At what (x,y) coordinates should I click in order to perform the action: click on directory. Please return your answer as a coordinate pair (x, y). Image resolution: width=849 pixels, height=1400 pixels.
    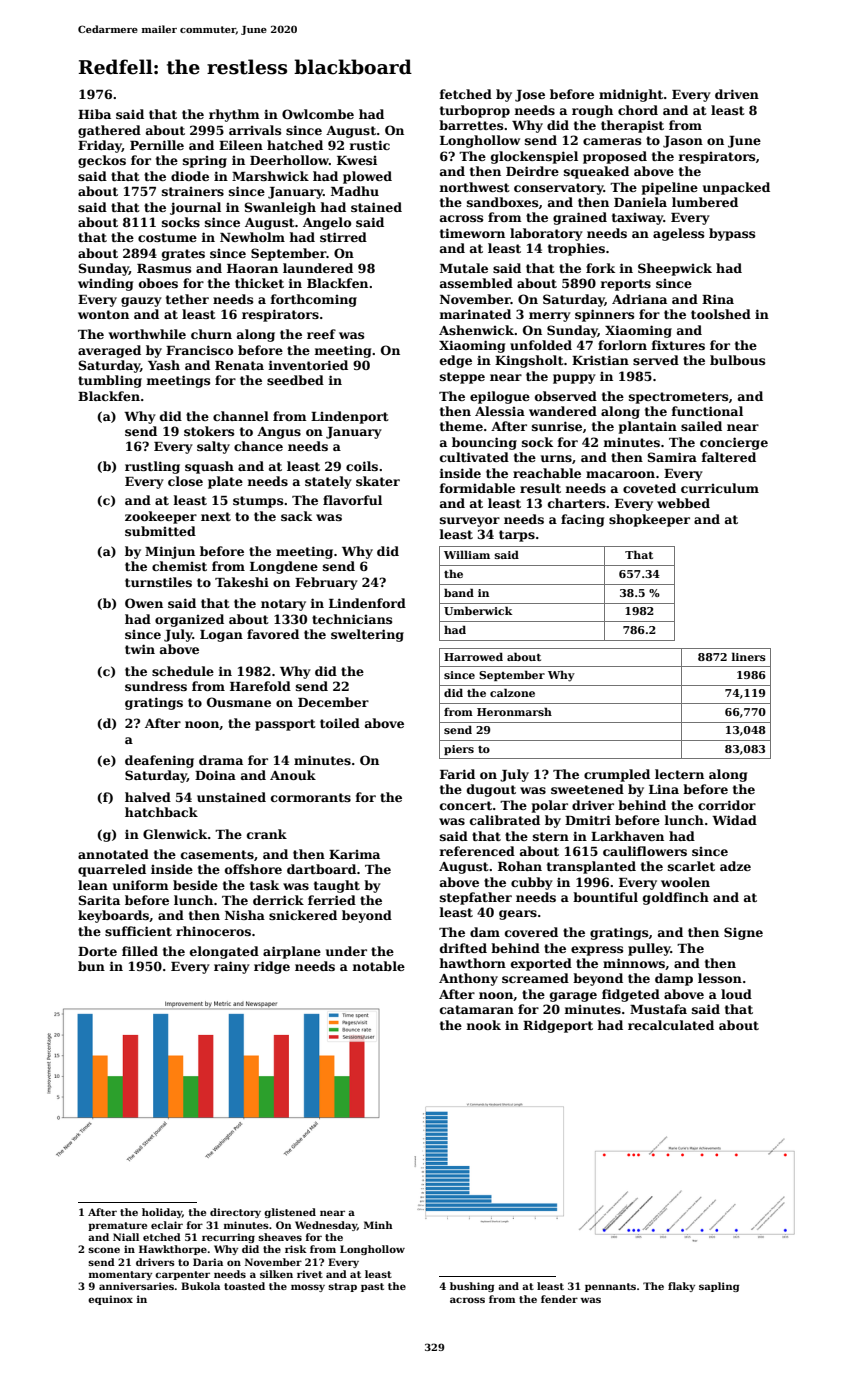
    Looking at the image, I should click on (235, 1213).
